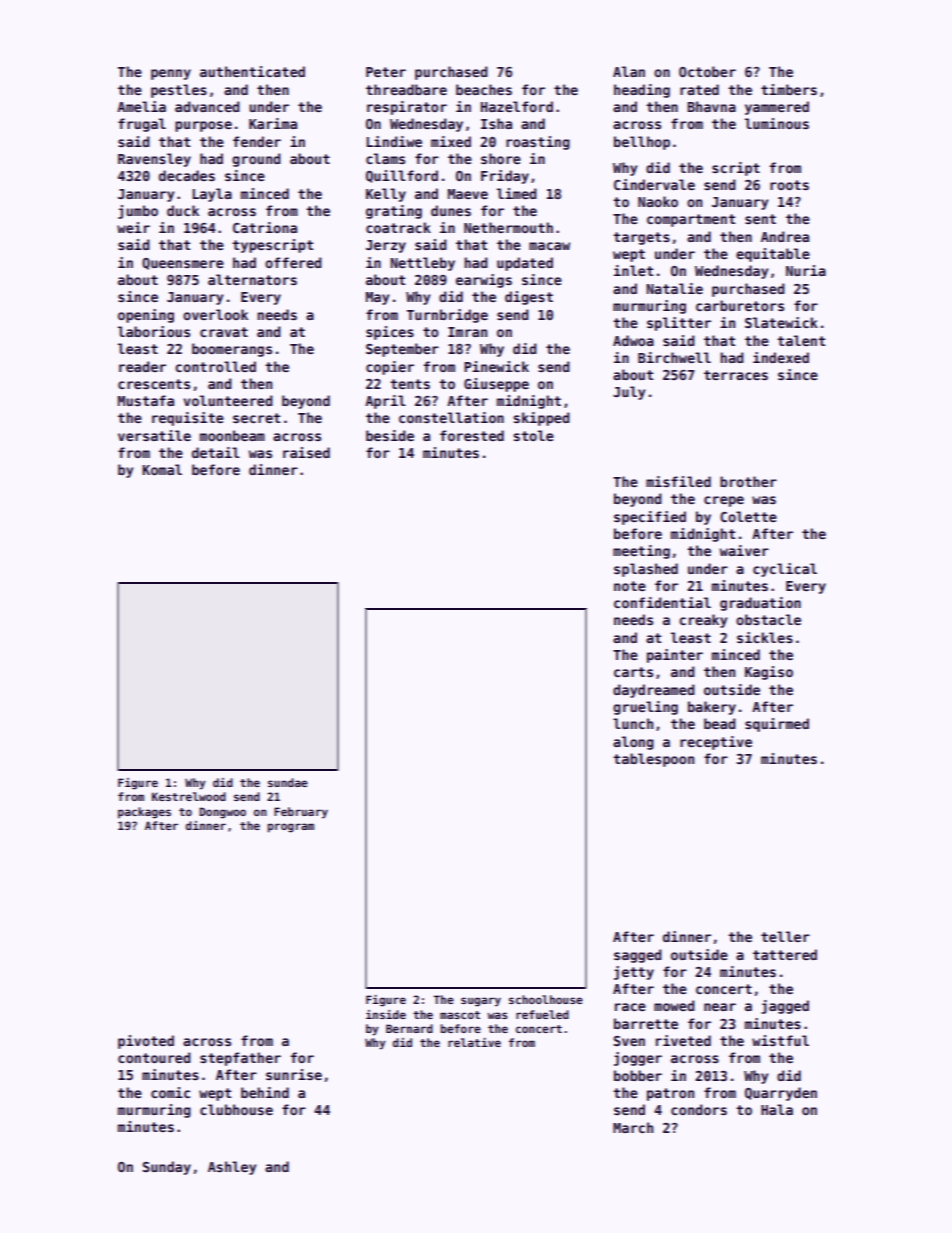  I want to click on tablespoon, so click(653, 760).
